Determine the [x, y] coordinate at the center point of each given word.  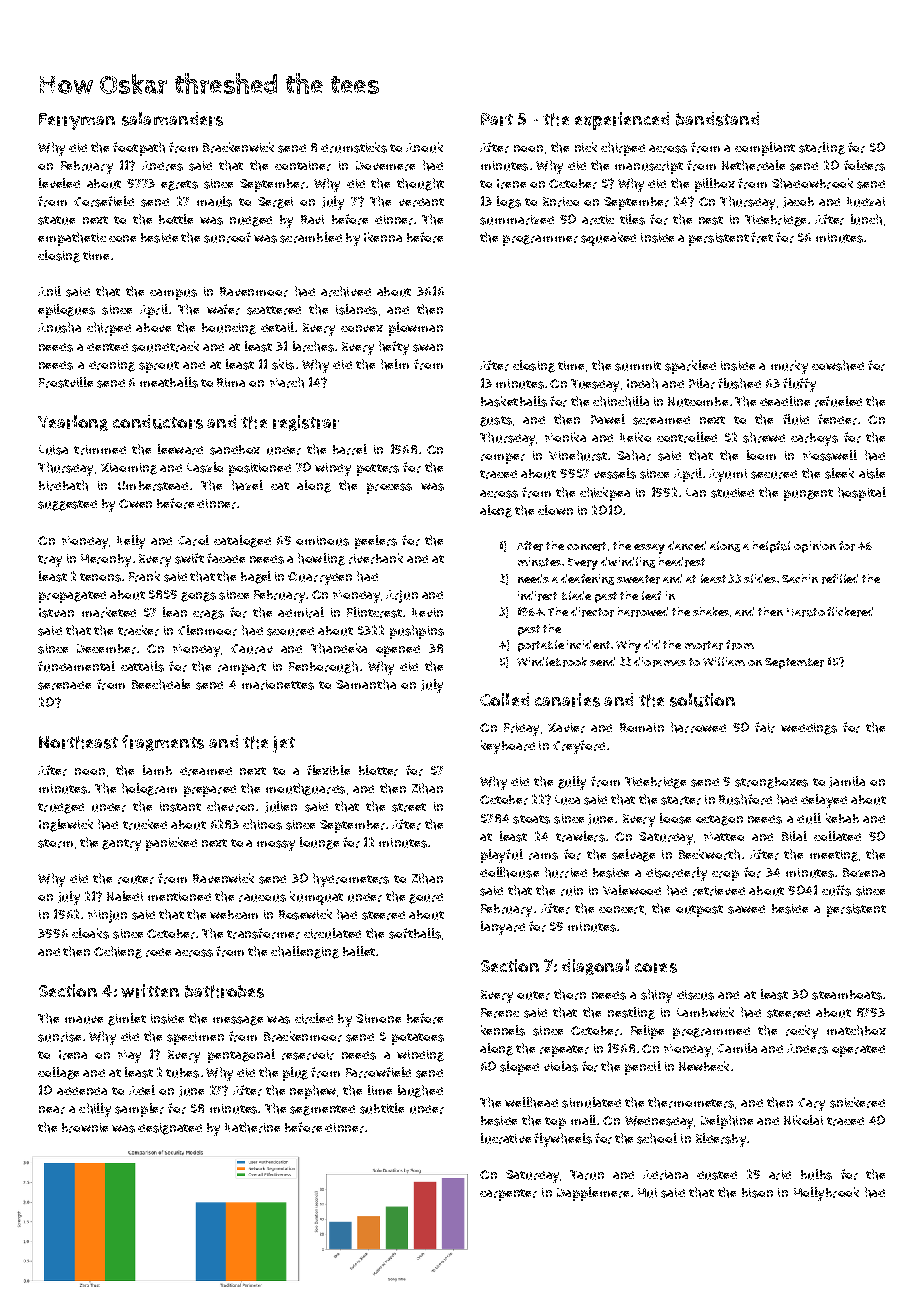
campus [173, 294]
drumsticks [354, 147]
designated [170, 1129]
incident [588, 644]
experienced [622, 121]
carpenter [508, 1195]
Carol [193, 540]
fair [765, 727]
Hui [647, 1193]
